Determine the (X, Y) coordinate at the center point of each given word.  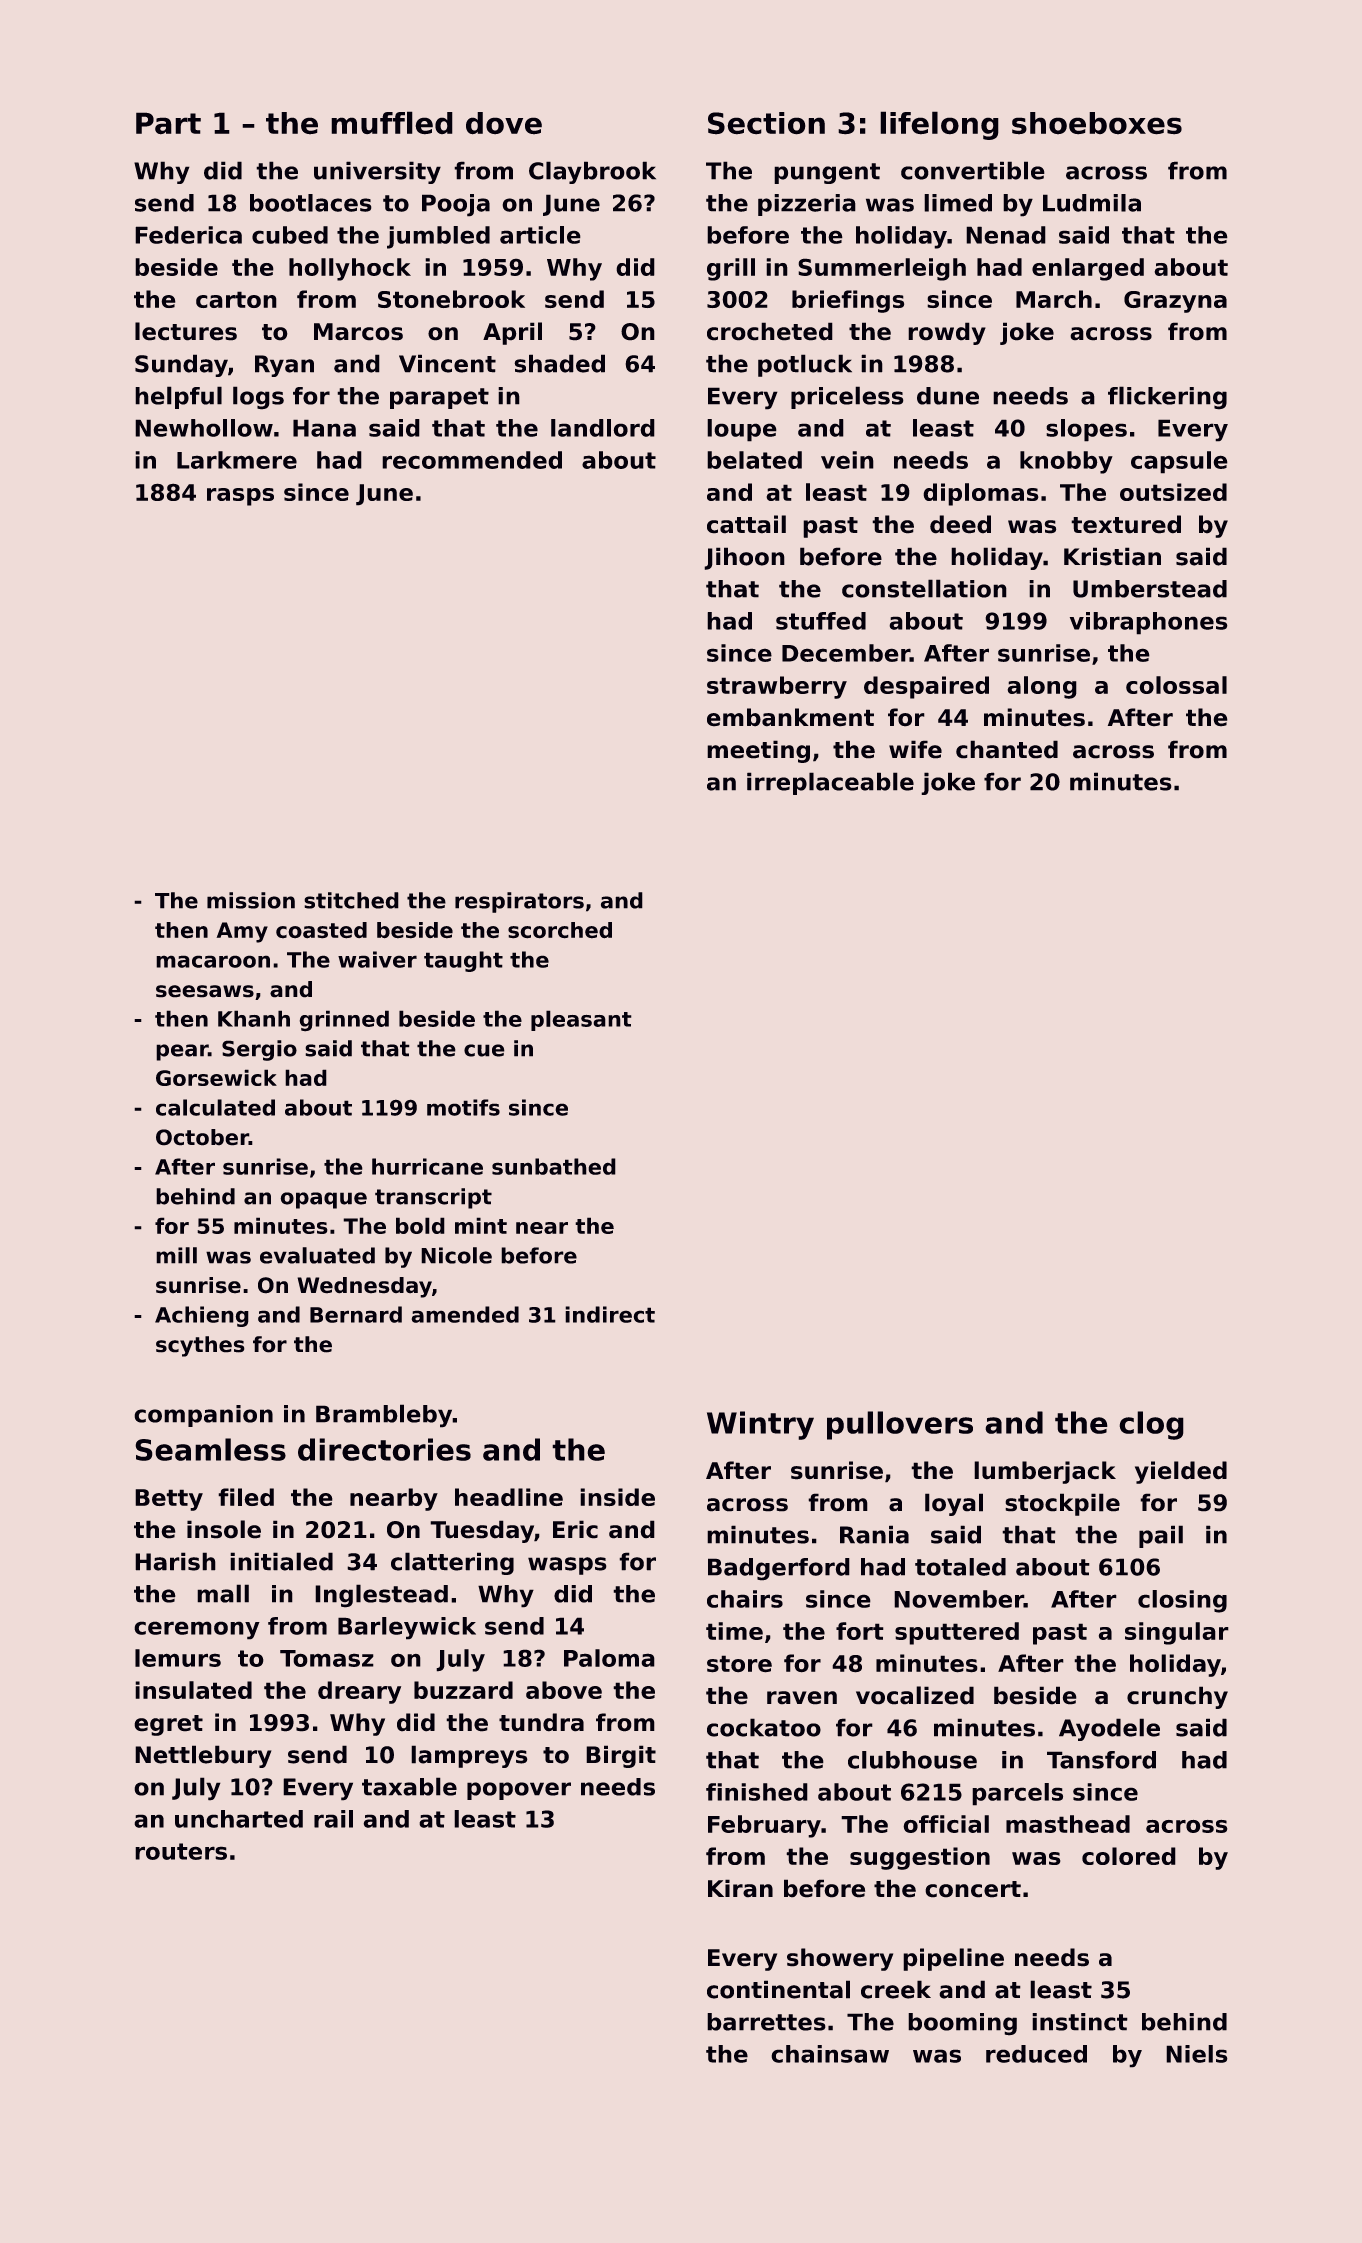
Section (766, 123)
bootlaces (311, 203)
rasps (240, 497)
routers (181, 1851)
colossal (1176, 685)
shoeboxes (1097, 123)
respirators (519, 902)
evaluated (317, 1255)
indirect (610, 1314)
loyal (954, 1504)
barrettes (766, 2022)
